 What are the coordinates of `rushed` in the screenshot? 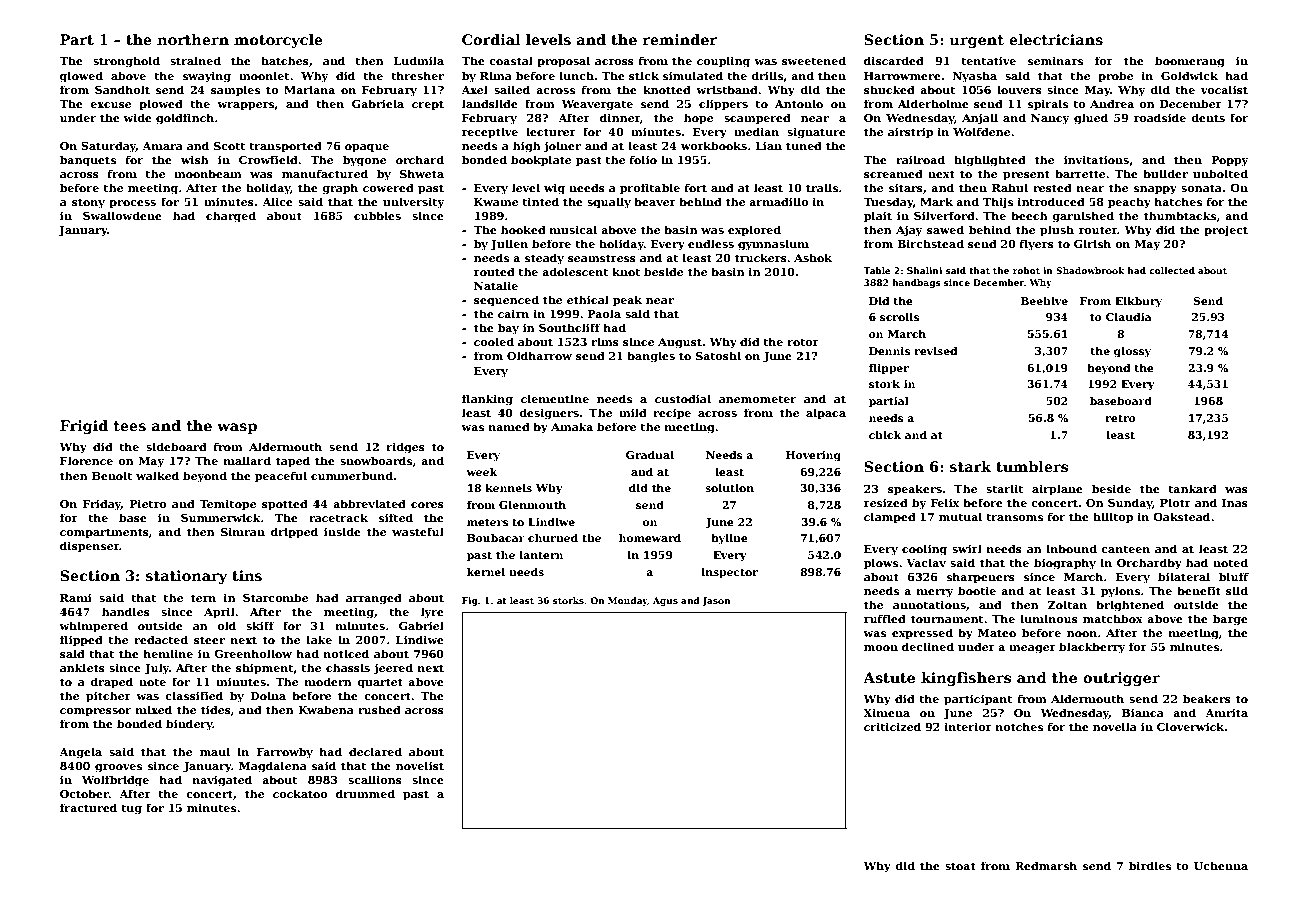 It's located at (379, 709).
